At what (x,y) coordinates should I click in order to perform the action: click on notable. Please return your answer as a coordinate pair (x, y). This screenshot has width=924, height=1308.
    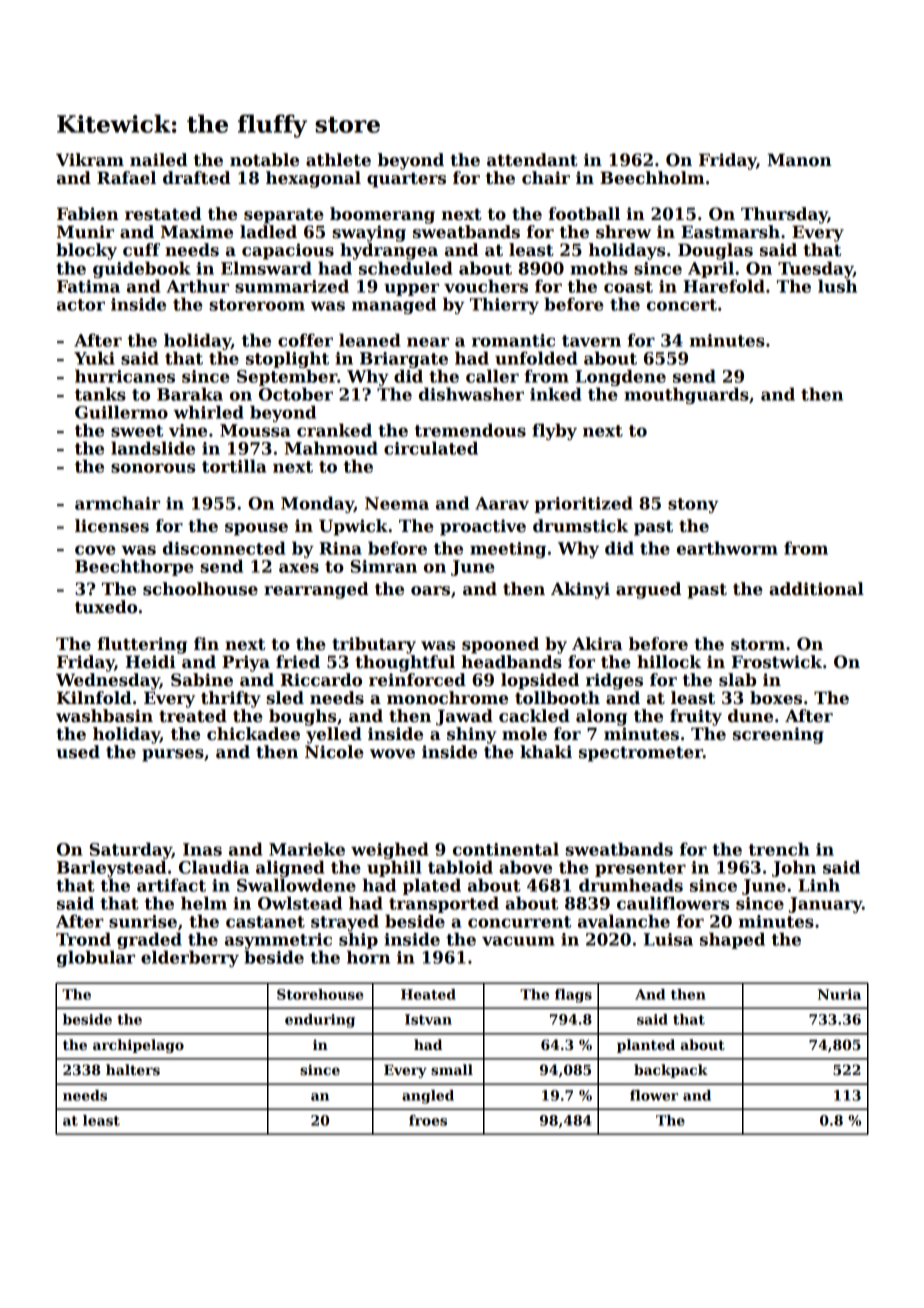
    Looking at the image, I should click on (264, 160).
